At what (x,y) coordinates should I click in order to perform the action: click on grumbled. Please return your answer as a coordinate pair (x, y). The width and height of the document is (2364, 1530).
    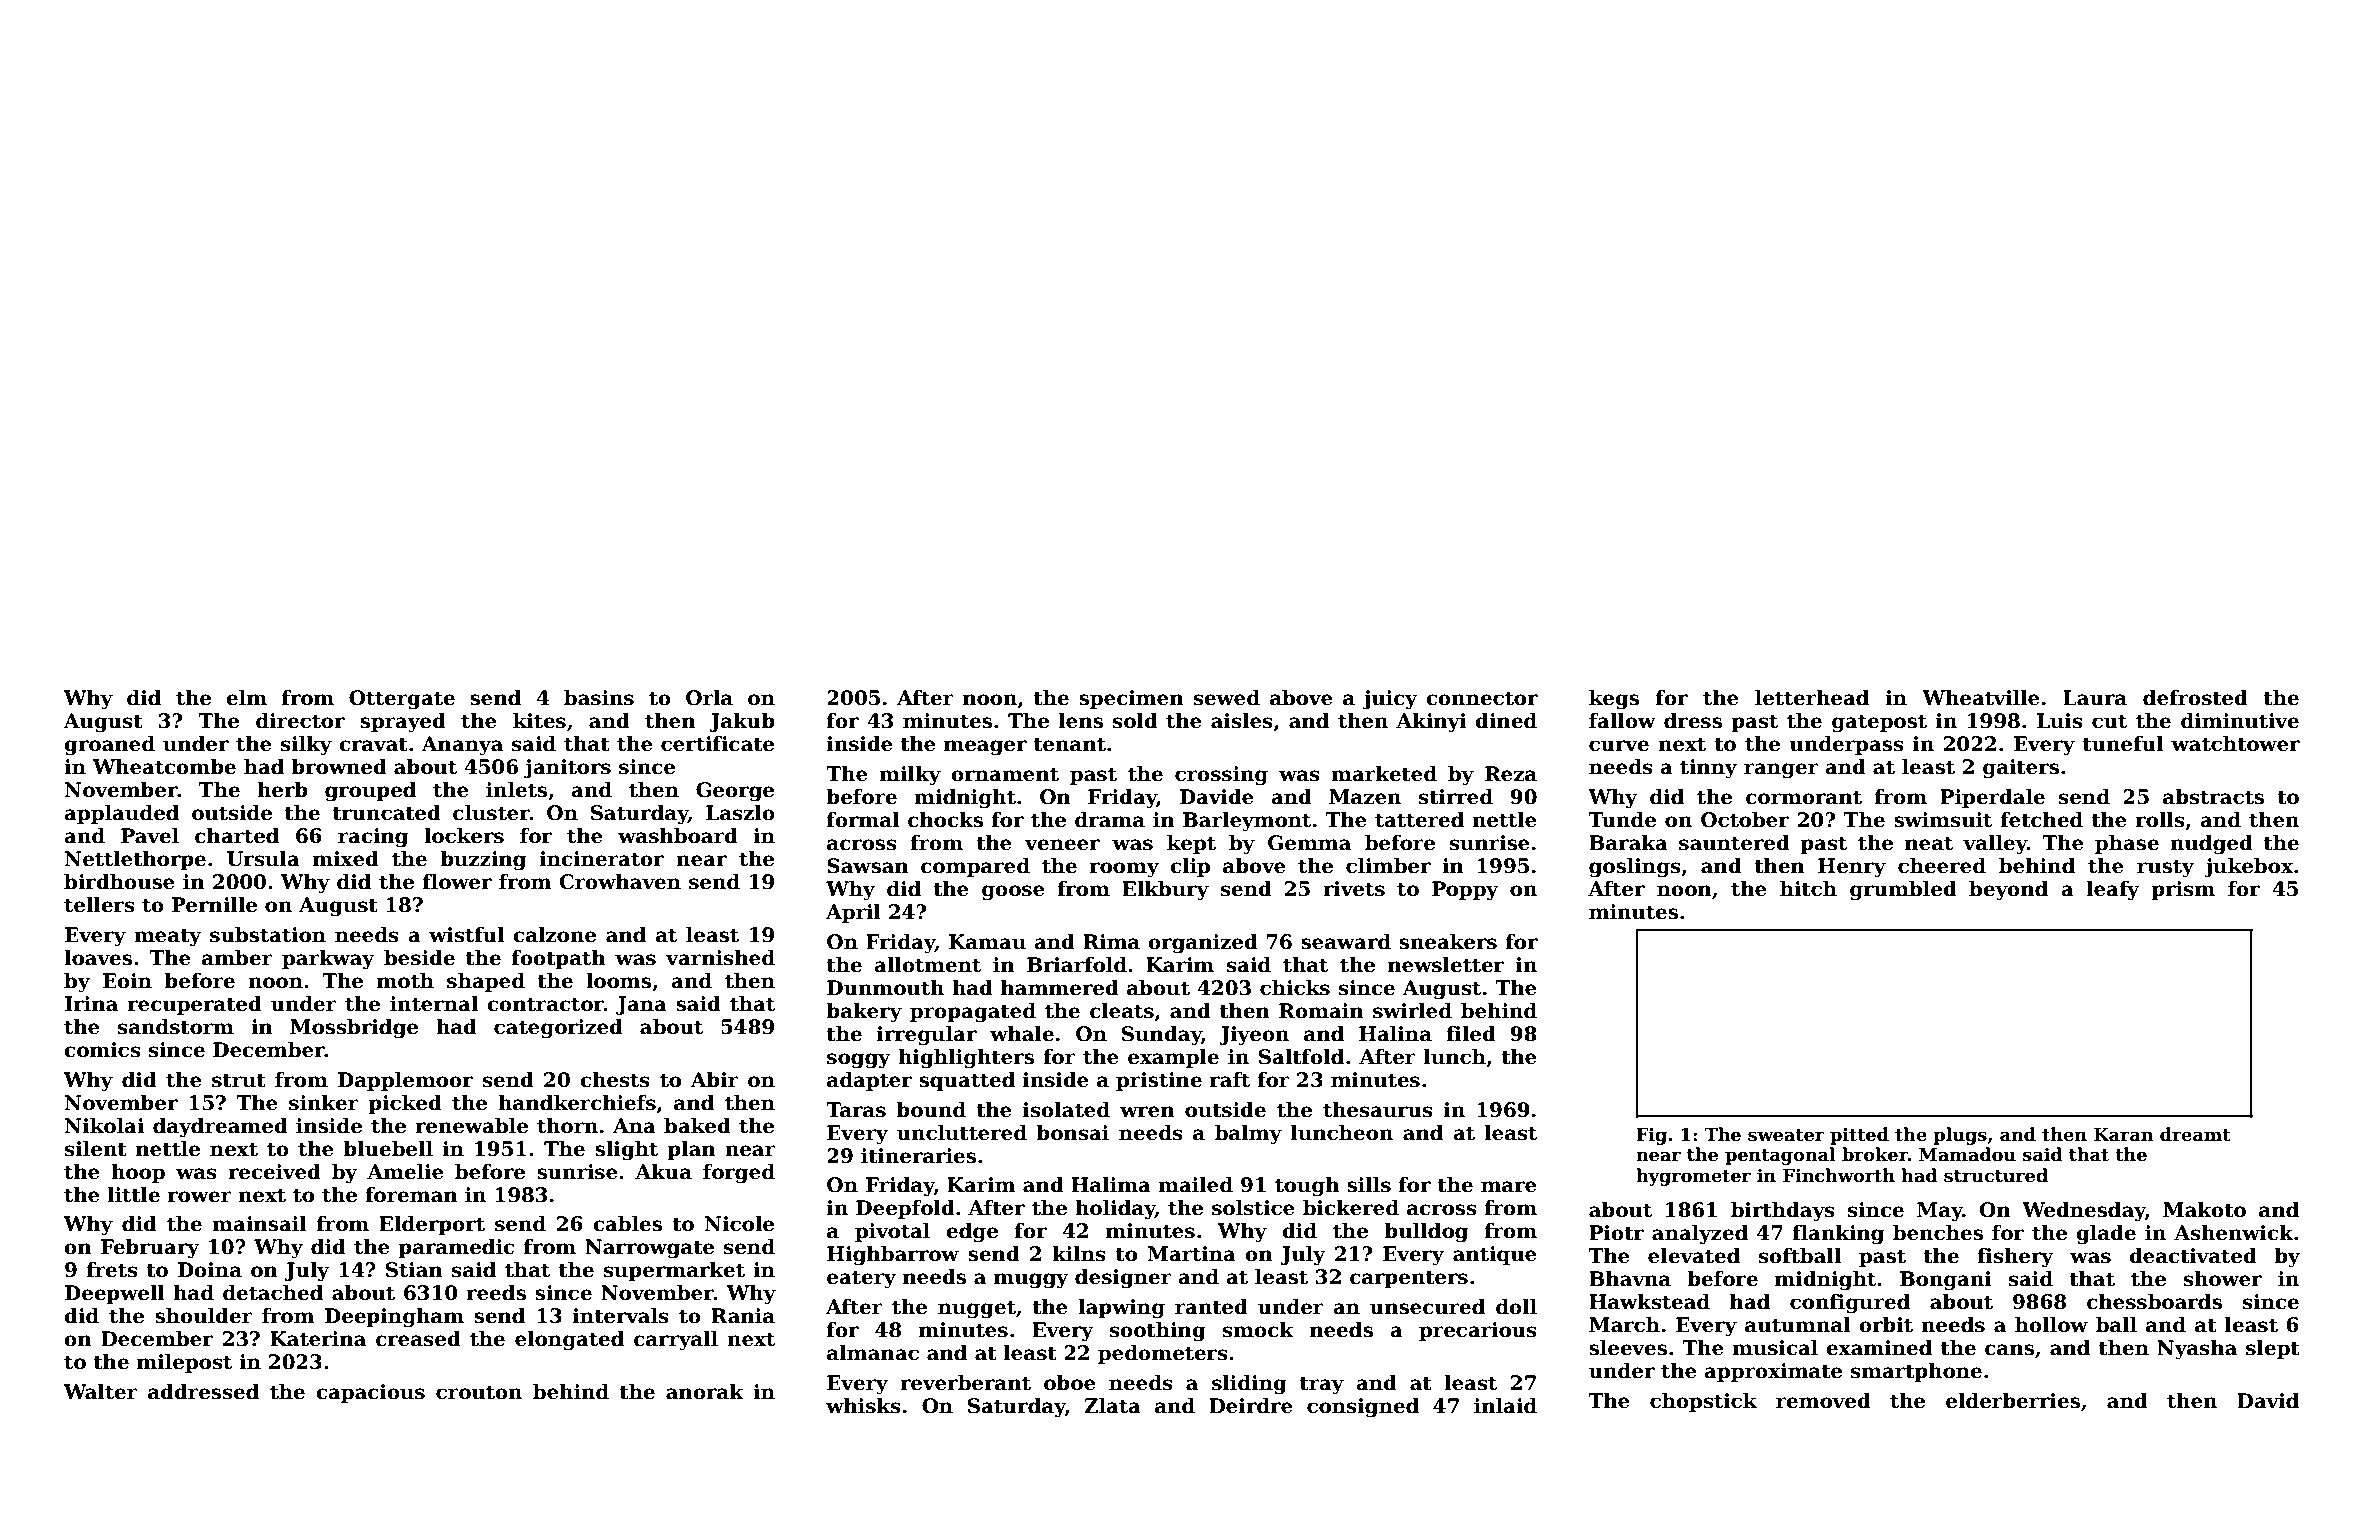
    Looking at the image, I should click on (1903, 891).
